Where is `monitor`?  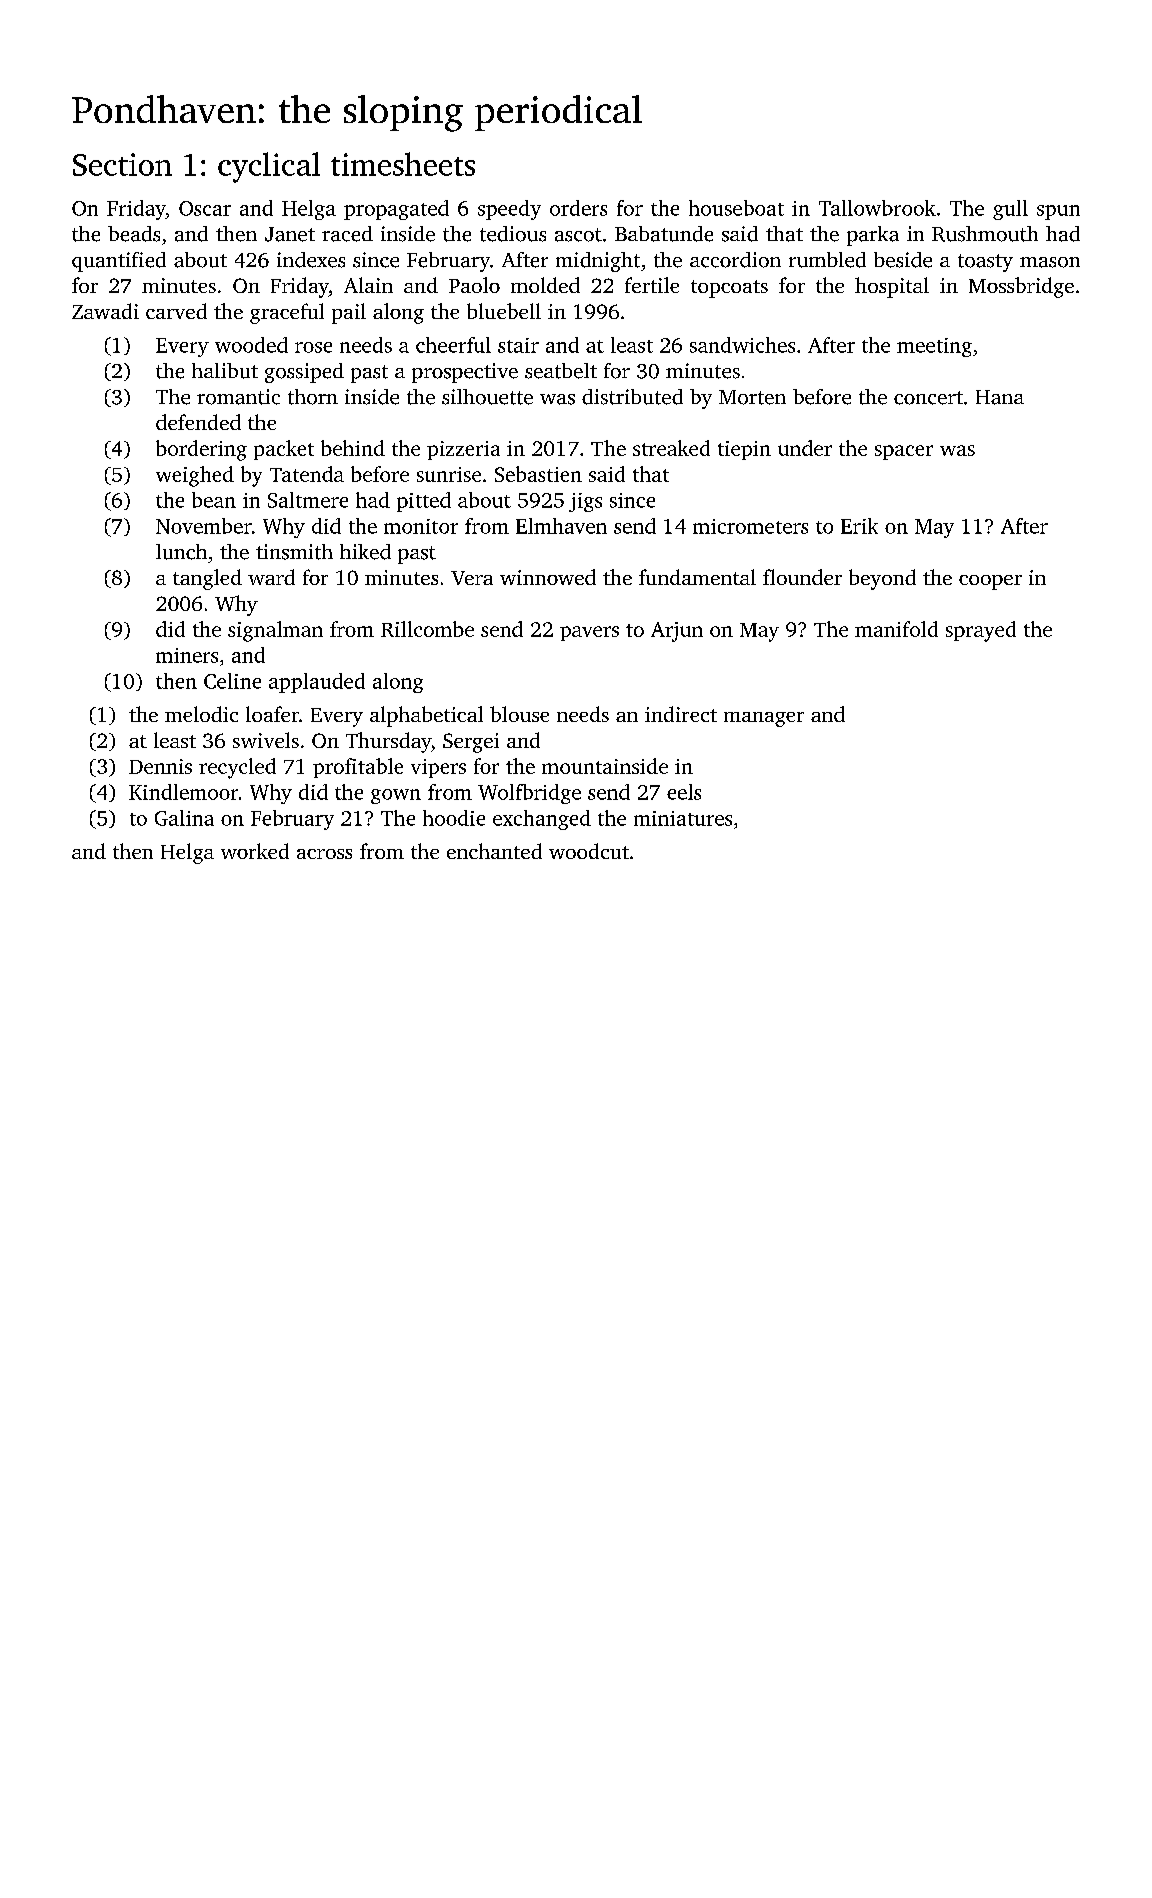
monitor is located at coordinates (421, 526).
